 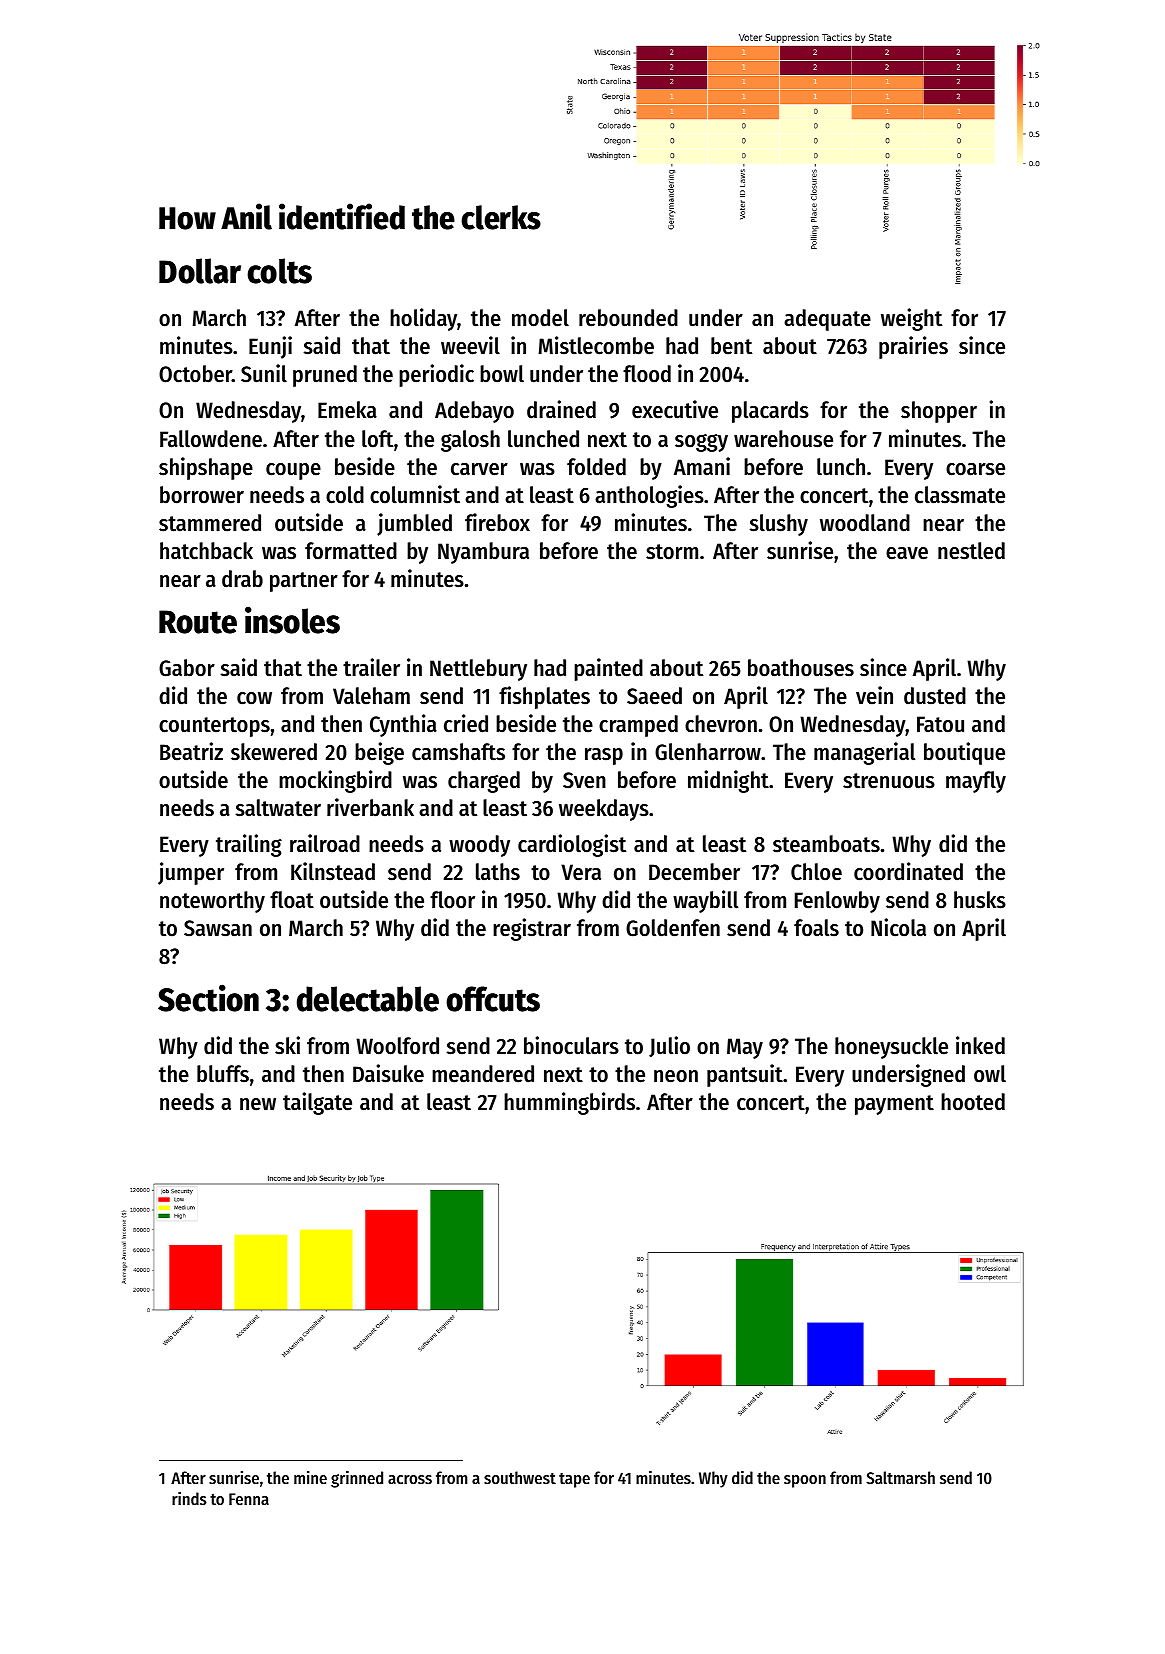 What do you see at coordinates (310, 1477) in the image?
I see `mine` at bounding box center [310, 1477].
